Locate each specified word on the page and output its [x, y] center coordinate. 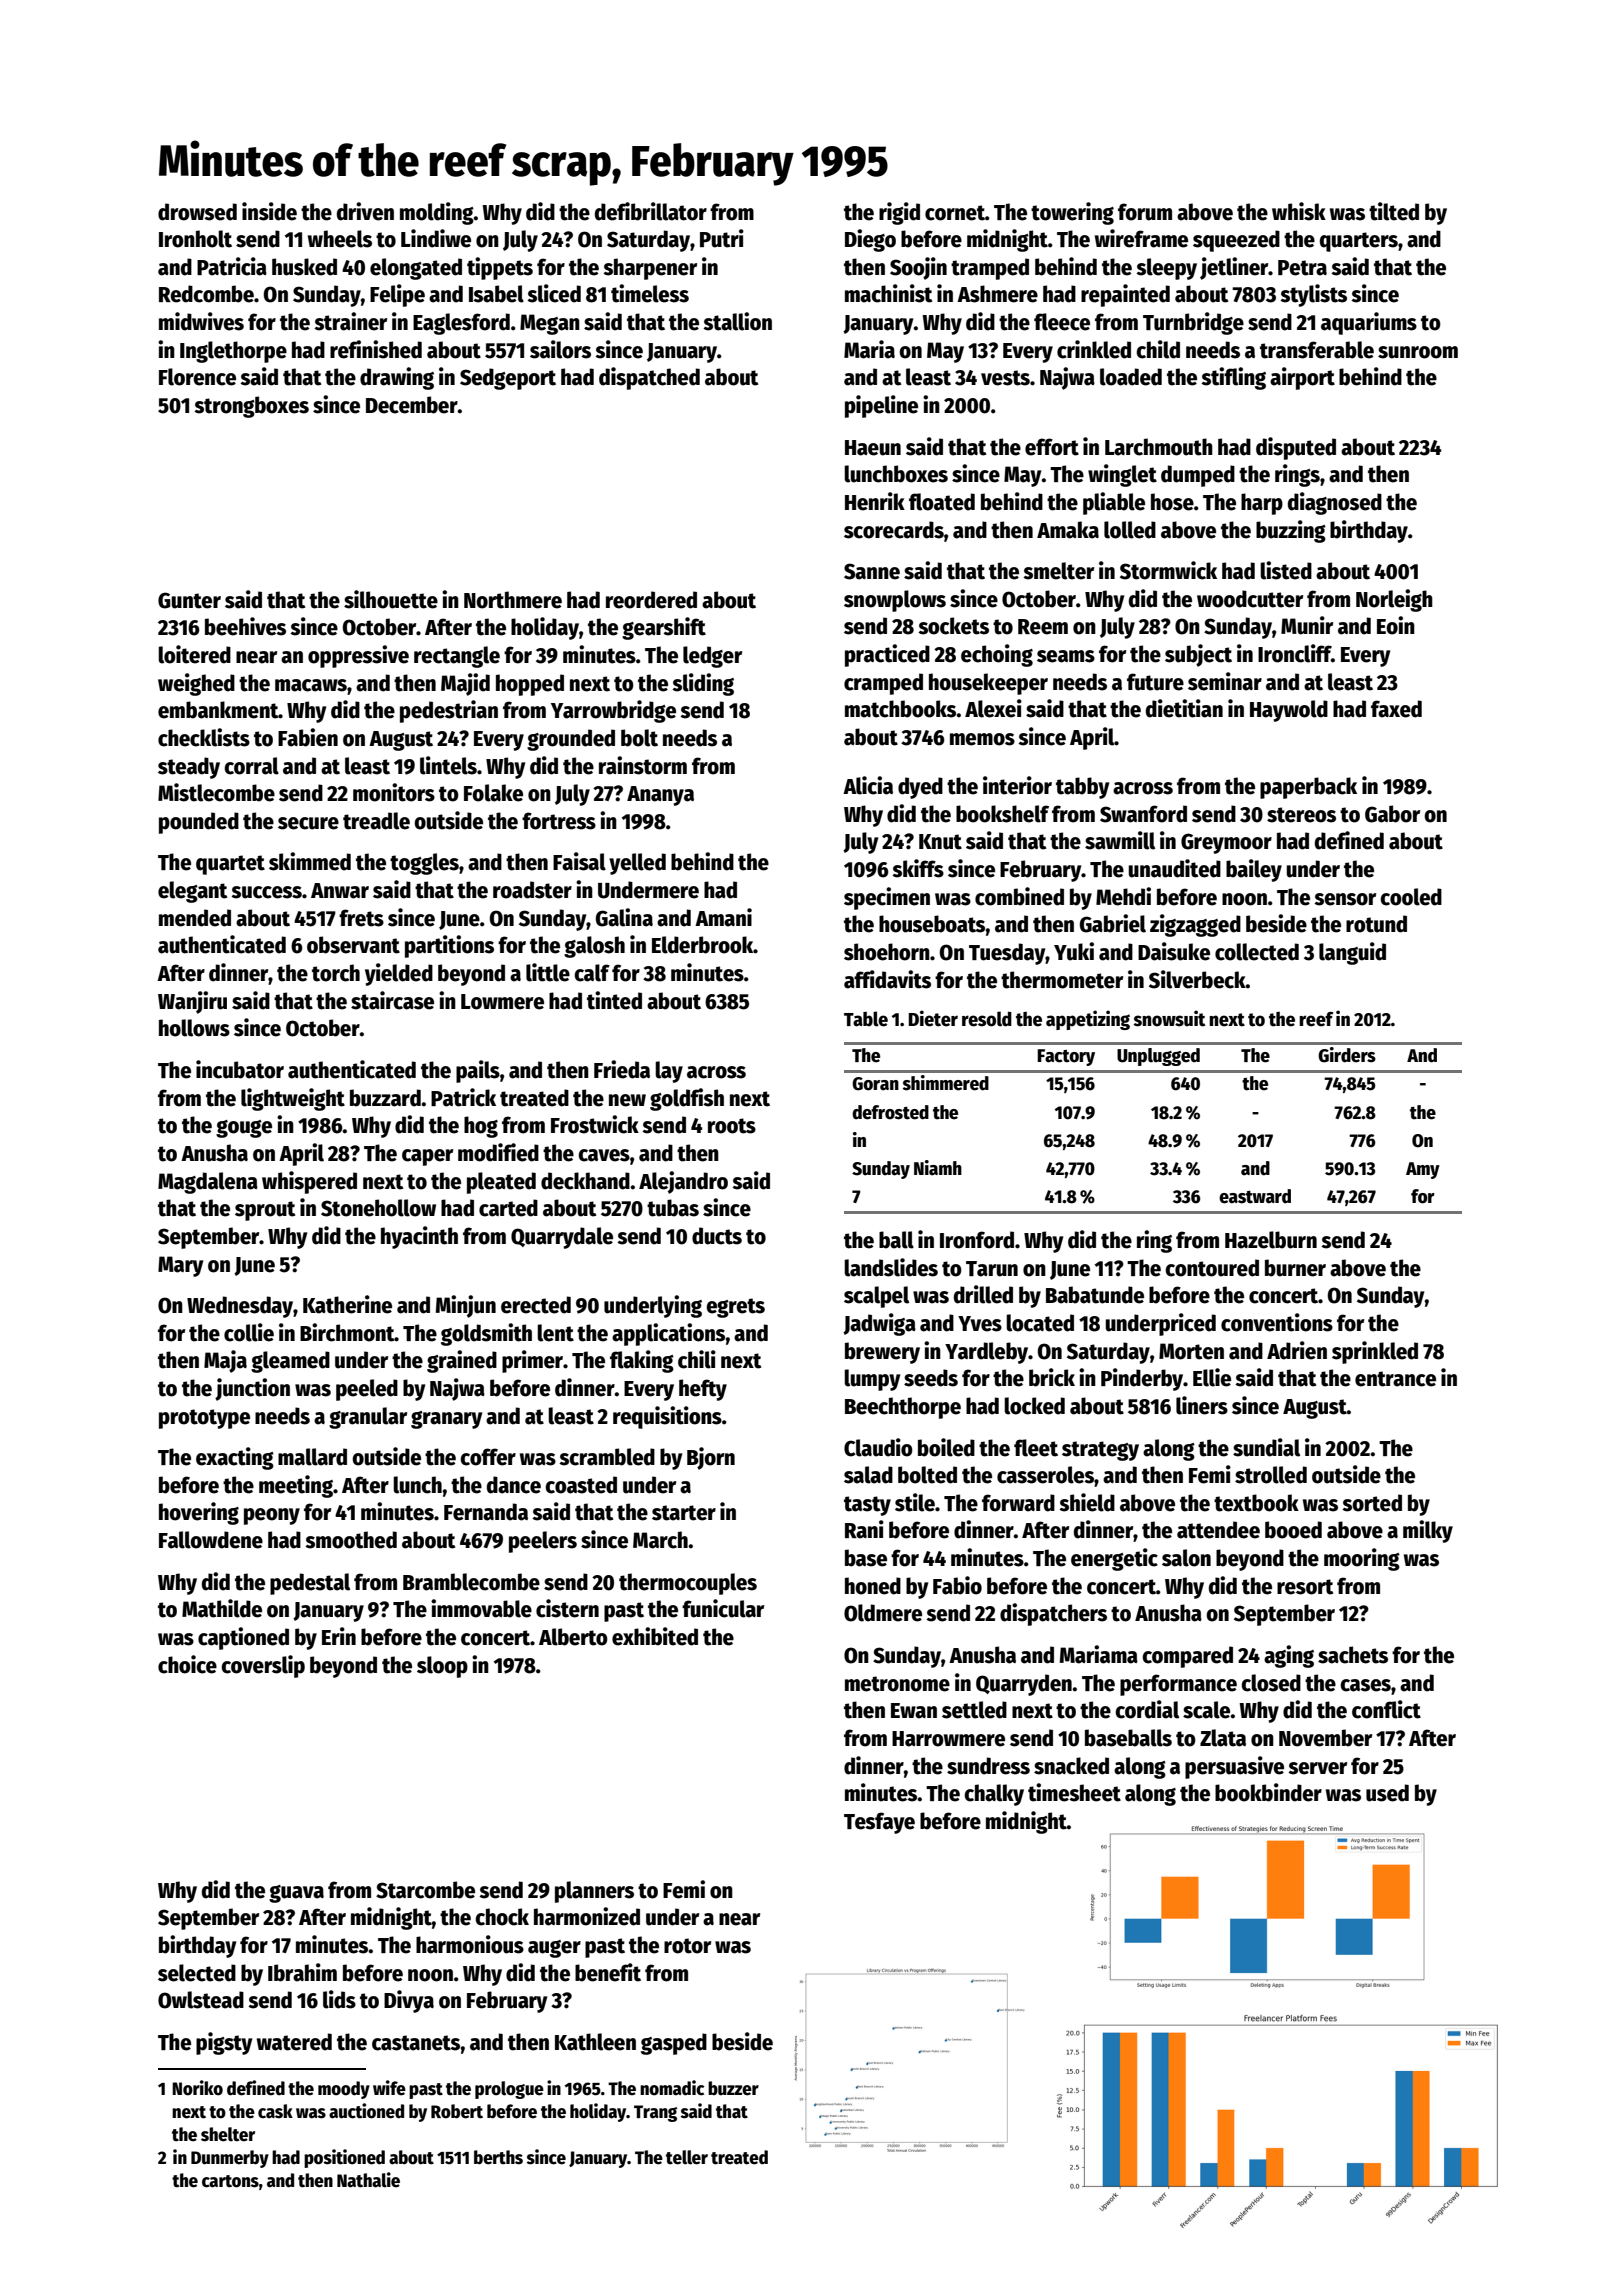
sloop [442, 1667]
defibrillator [651, 211]
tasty [867, 1506]
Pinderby [1142, 1379]
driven [365, 211]
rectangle [457, 657]
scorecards [894, 530]
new [627, 1100]
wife [389, 2088]
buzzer [733, 2088]
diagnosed [1335, 503]
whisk [1299, 211]
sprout [265, 1211]
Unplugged [1158, 1057]
